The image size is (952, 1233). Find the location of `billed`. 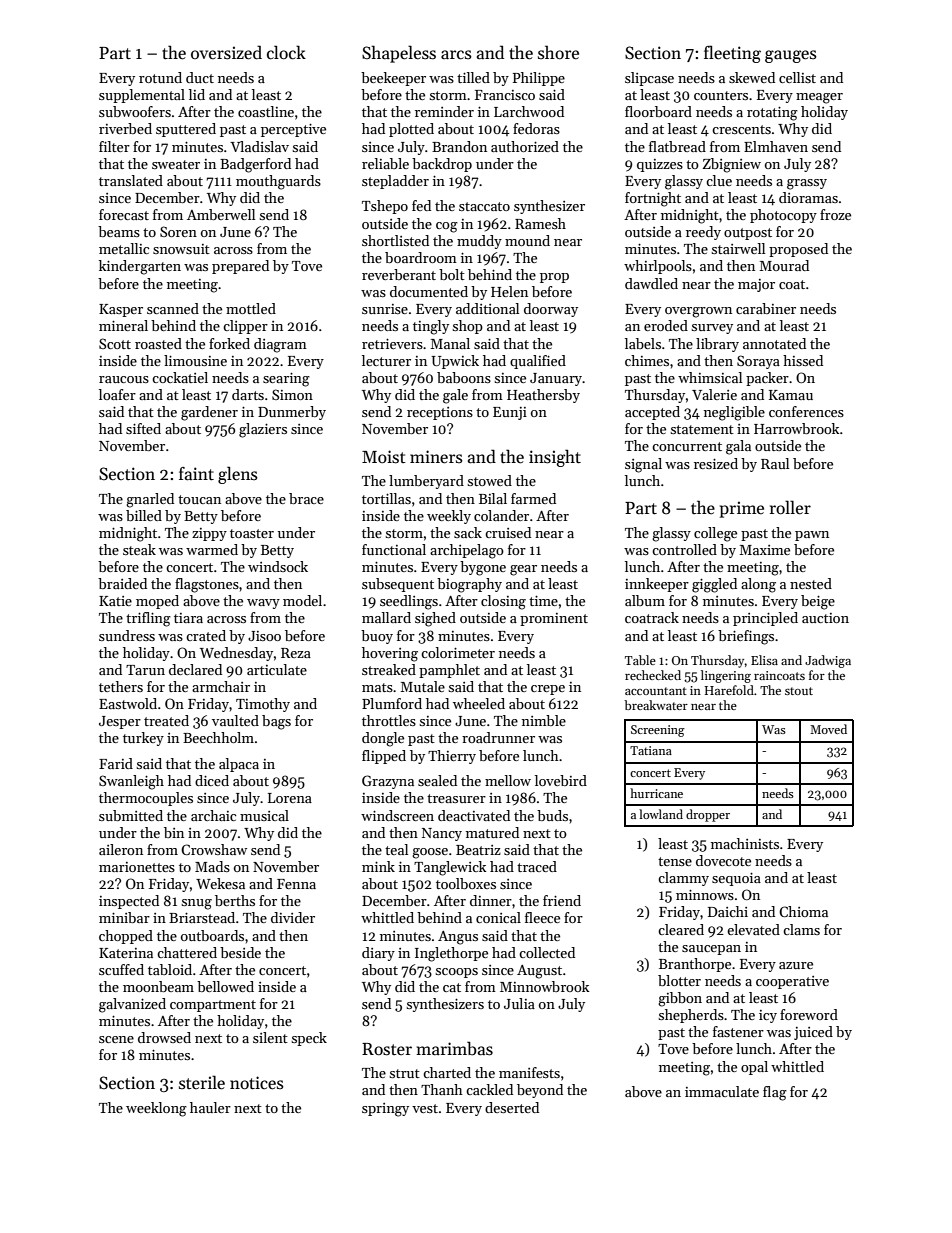

billed is located at coordinates (144, 515).
